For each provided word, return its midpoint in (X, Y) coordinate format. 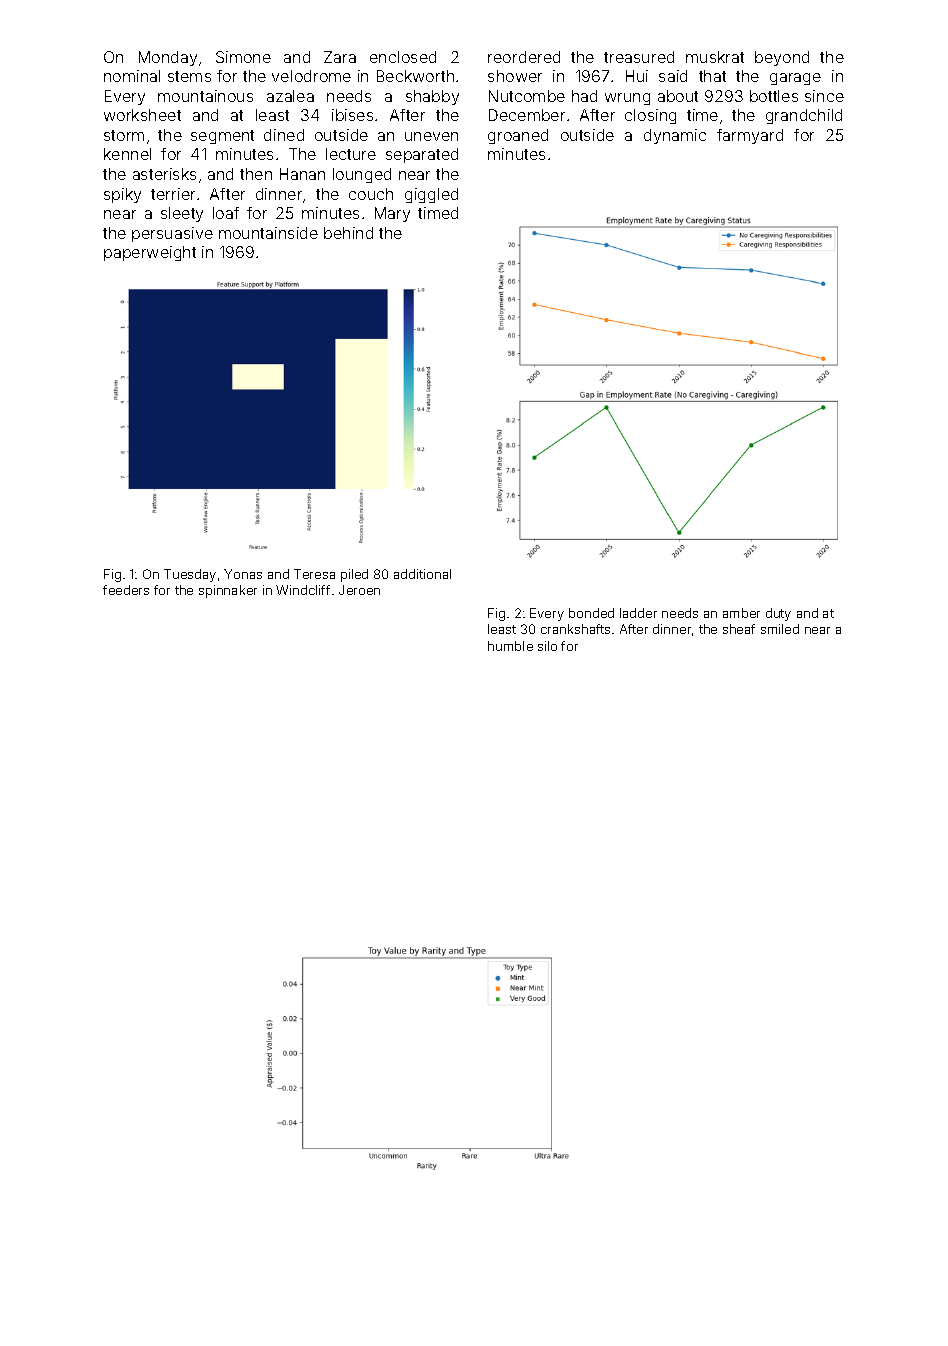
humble (510, 646)
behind (348, 233)
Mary (392, 214)
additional (422, 574)
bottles (774, 96)
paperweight (150, 253)
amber (741, 613)
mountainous (205, 96)
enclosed (403, 57)
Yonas (243, 574)
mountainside (268, 233)
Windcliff (303, 590)
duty (778, 614)
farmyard (750, 136)
